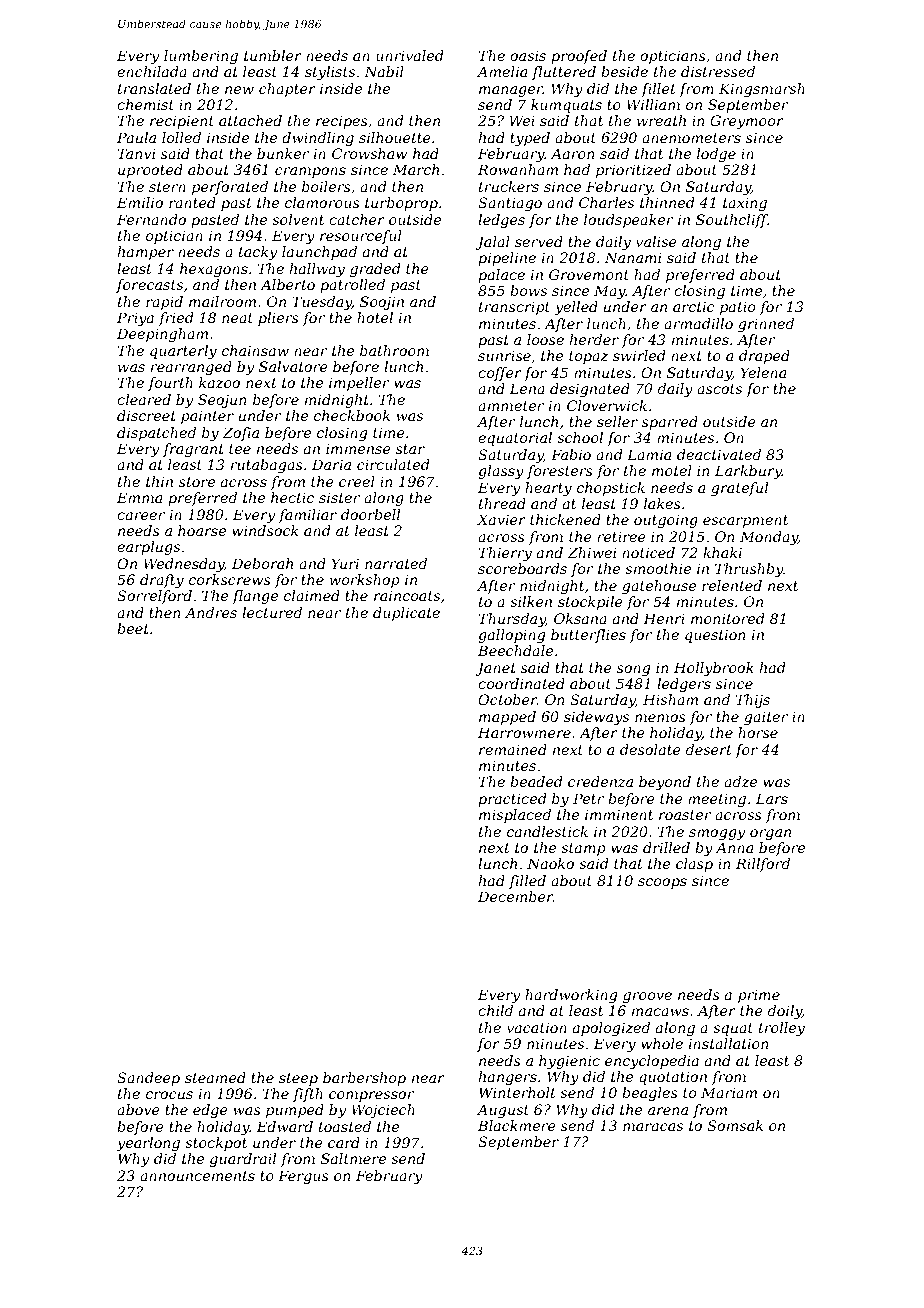  What do you see at coordinates (303, 1177) in the screenshot?
I see `Fergus` at bounding box center [303, 1177].
